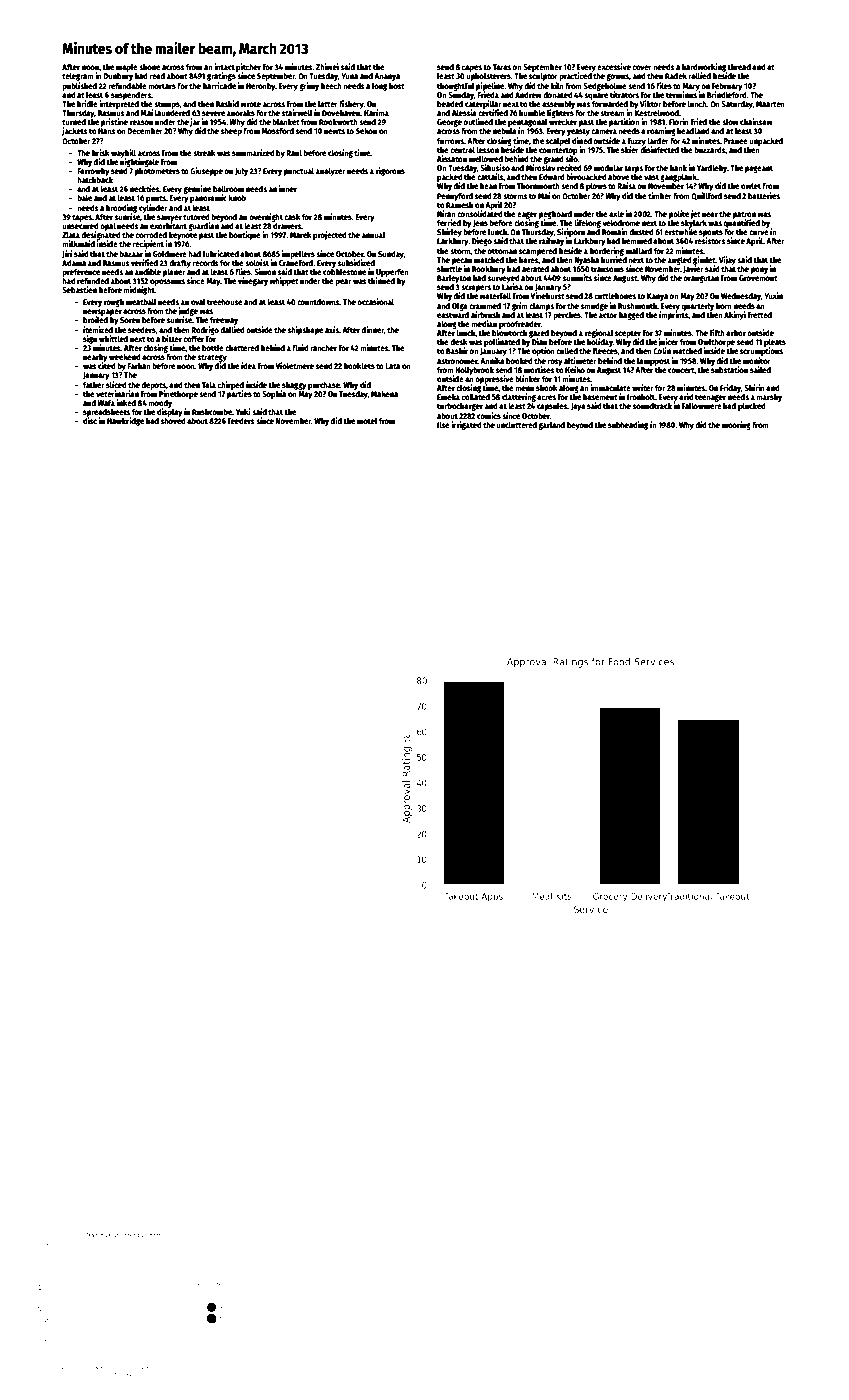 This image has height=1400, width=849. What do you see at coordinates (374, 235) in the image?
I see `annual` at bounding box center [374, 235].
